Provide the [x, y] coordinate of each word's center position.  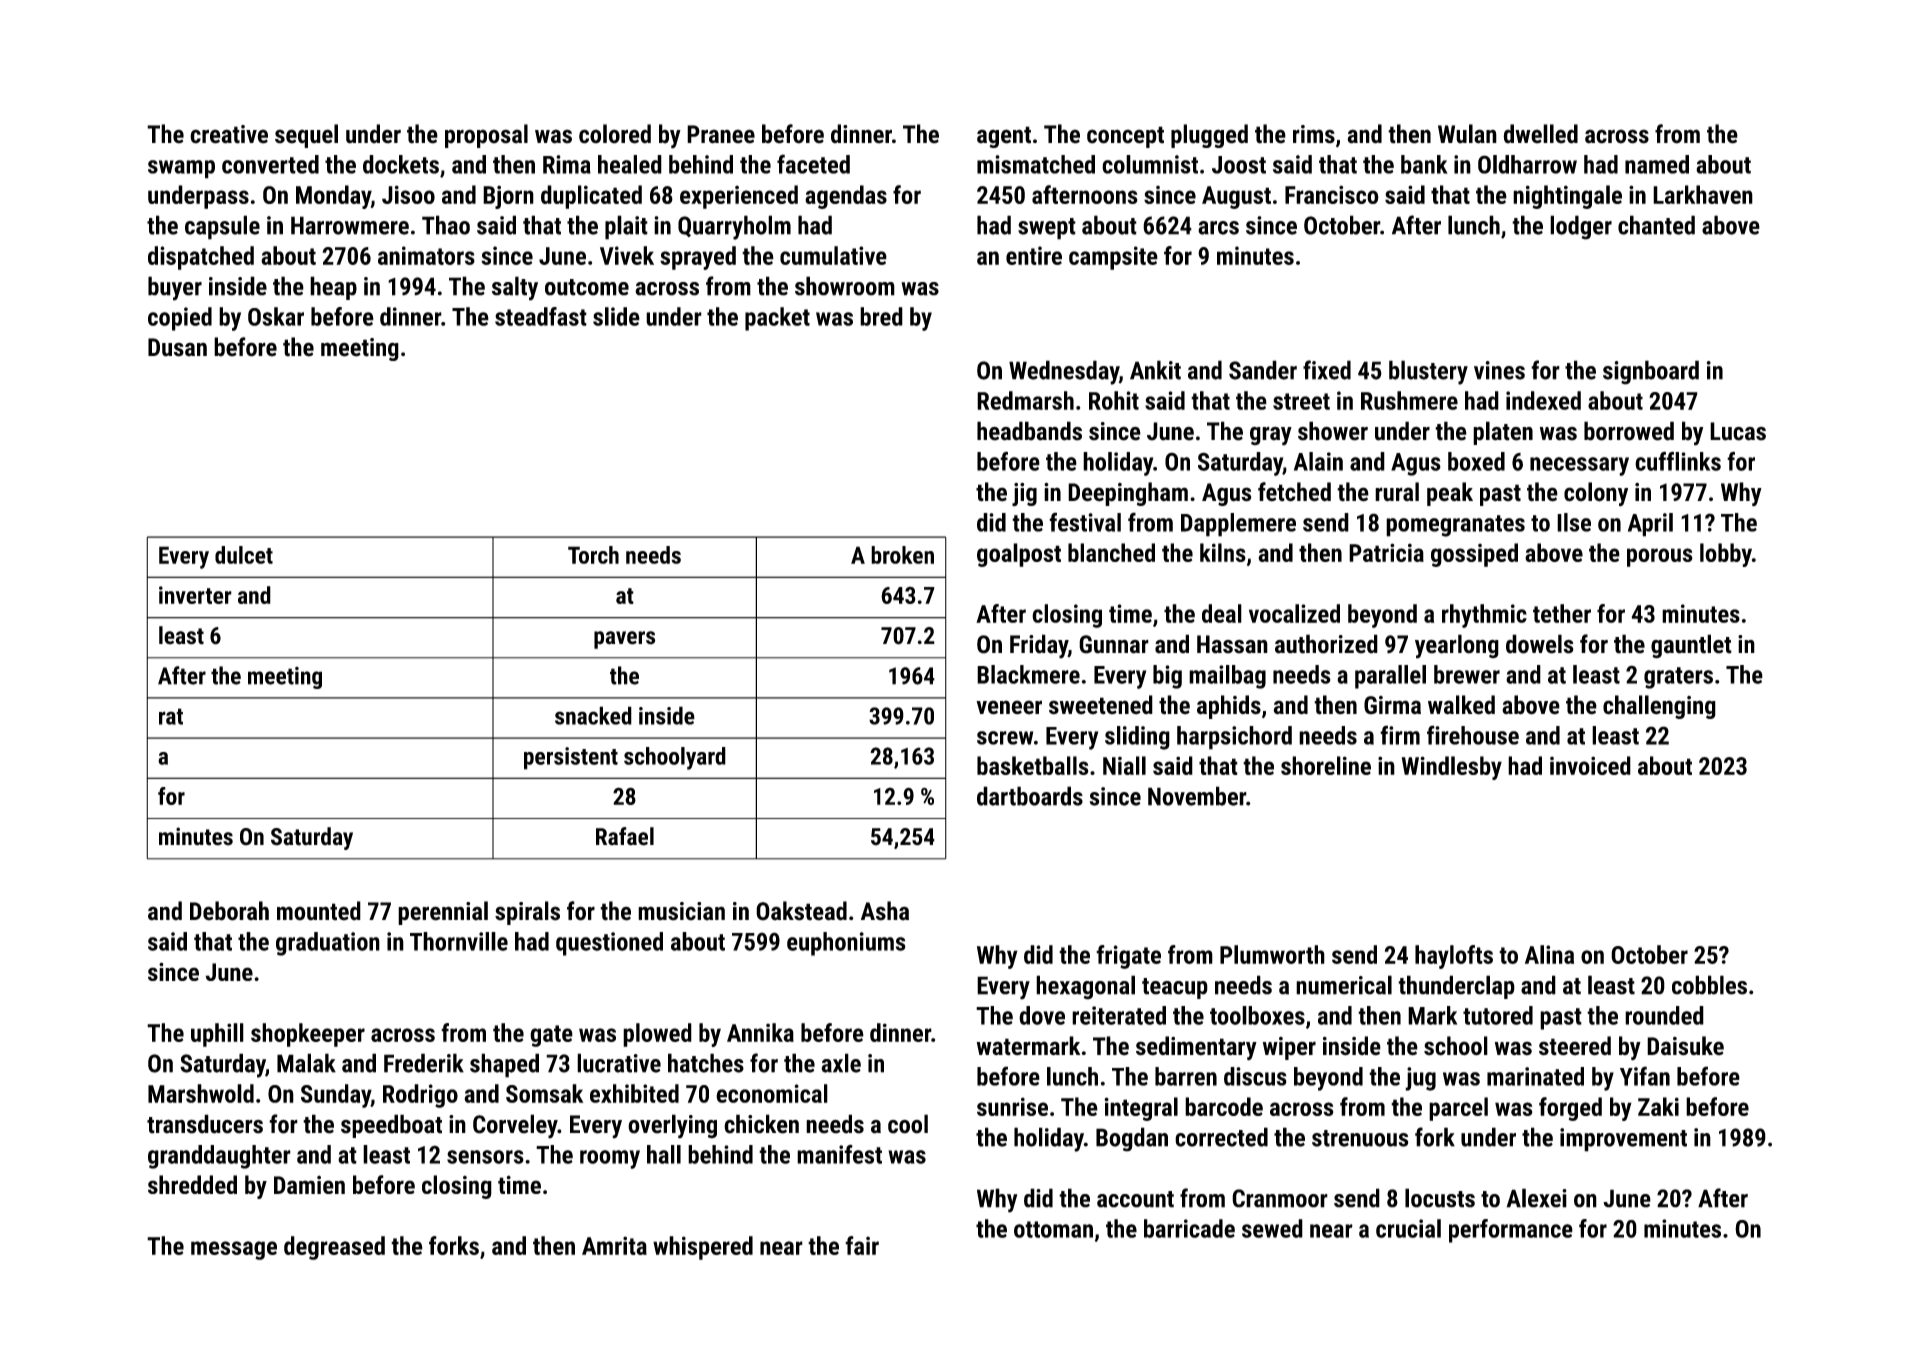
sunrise [1012, 1106]
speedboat [391, 1126]
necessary [1579, 466]
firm [1400, 735]
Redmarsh [1025, 400]
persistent [571, 758]
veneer [1009, 707]
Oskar [276, 316]
